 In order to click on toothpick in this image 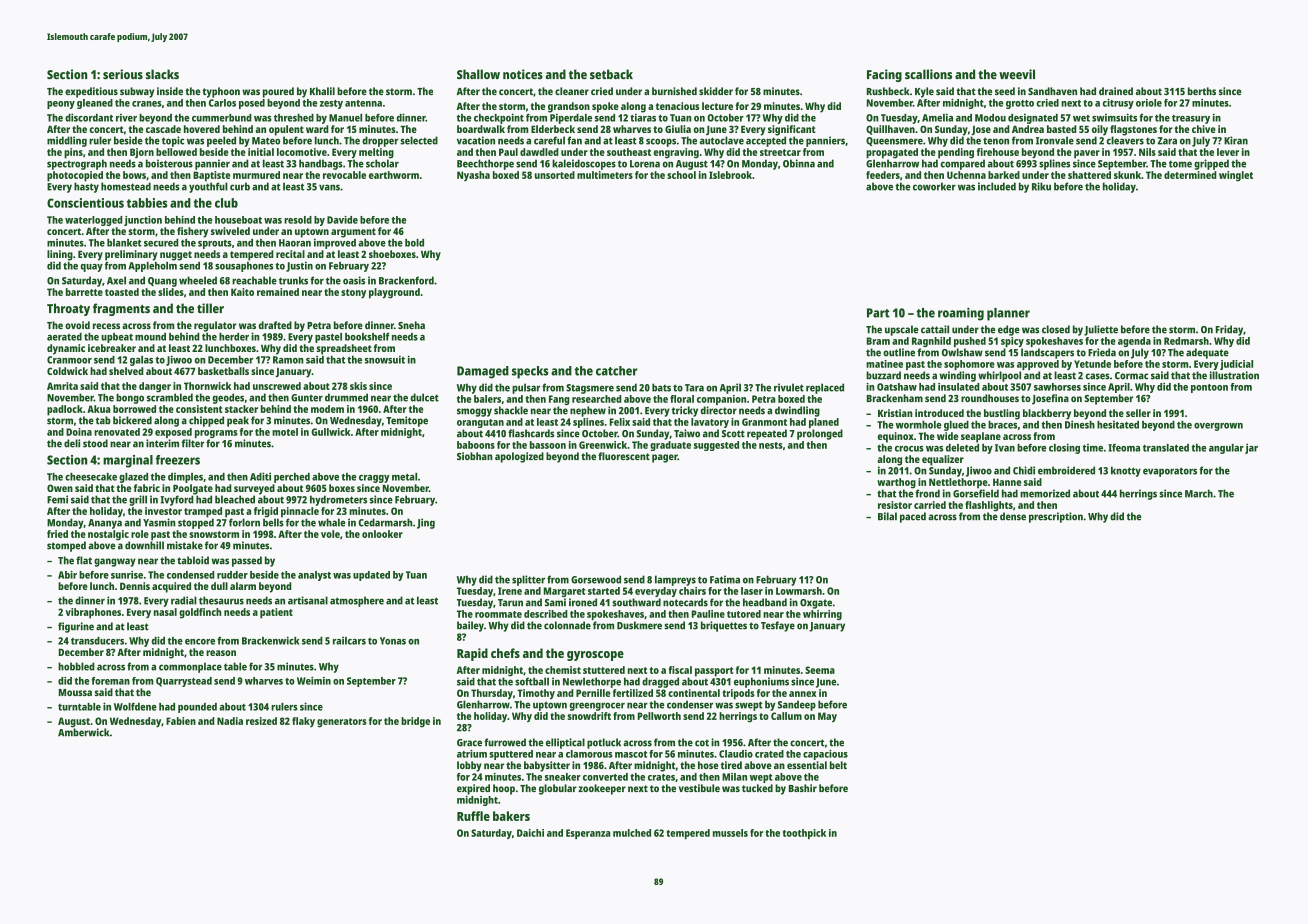, I will do `click(804, 834)`.
